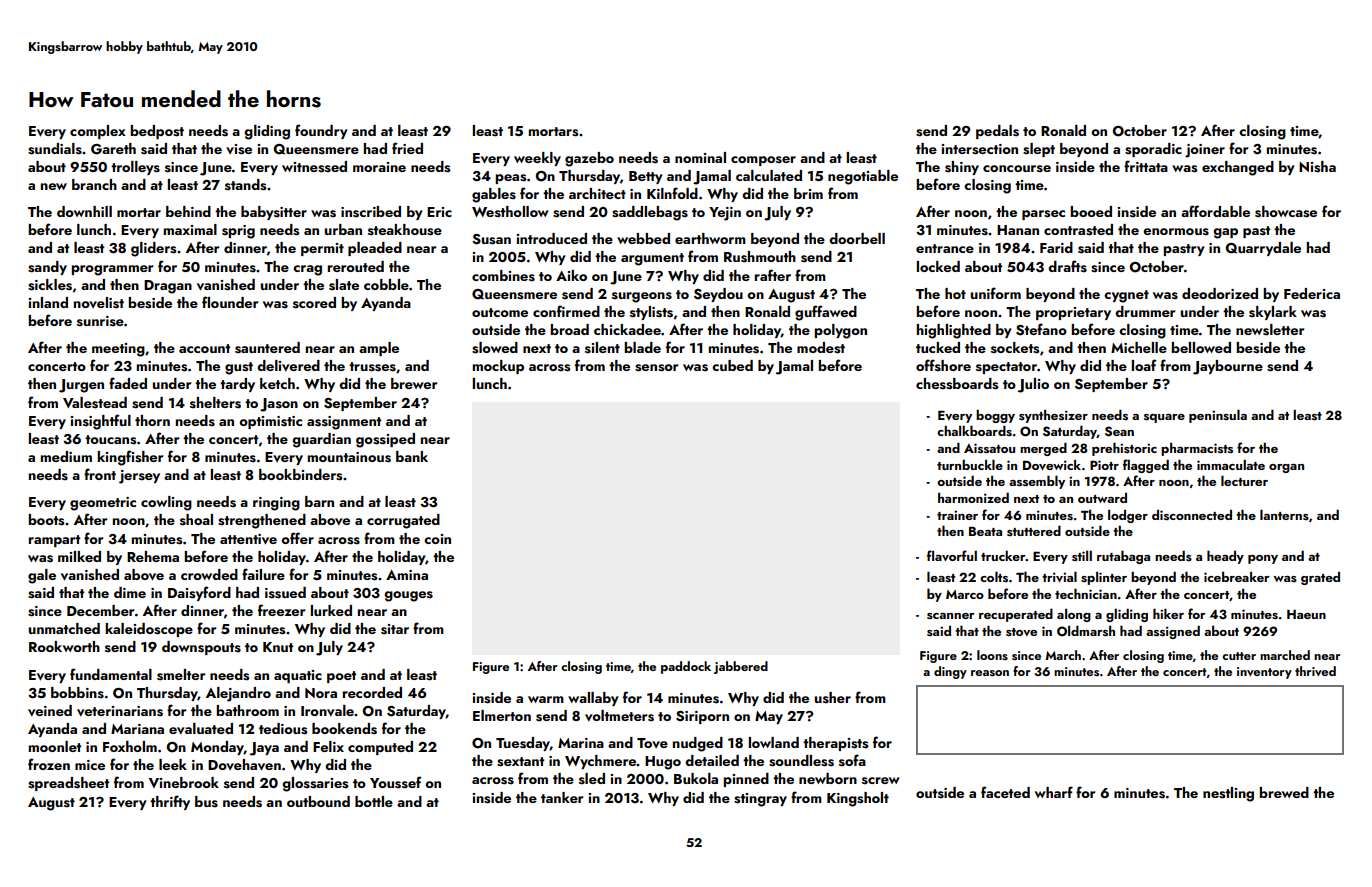 The image size is (1372, 887). Describe the element at coordinates (1039, 150) in the screenshot. I see `slept` at that location.
